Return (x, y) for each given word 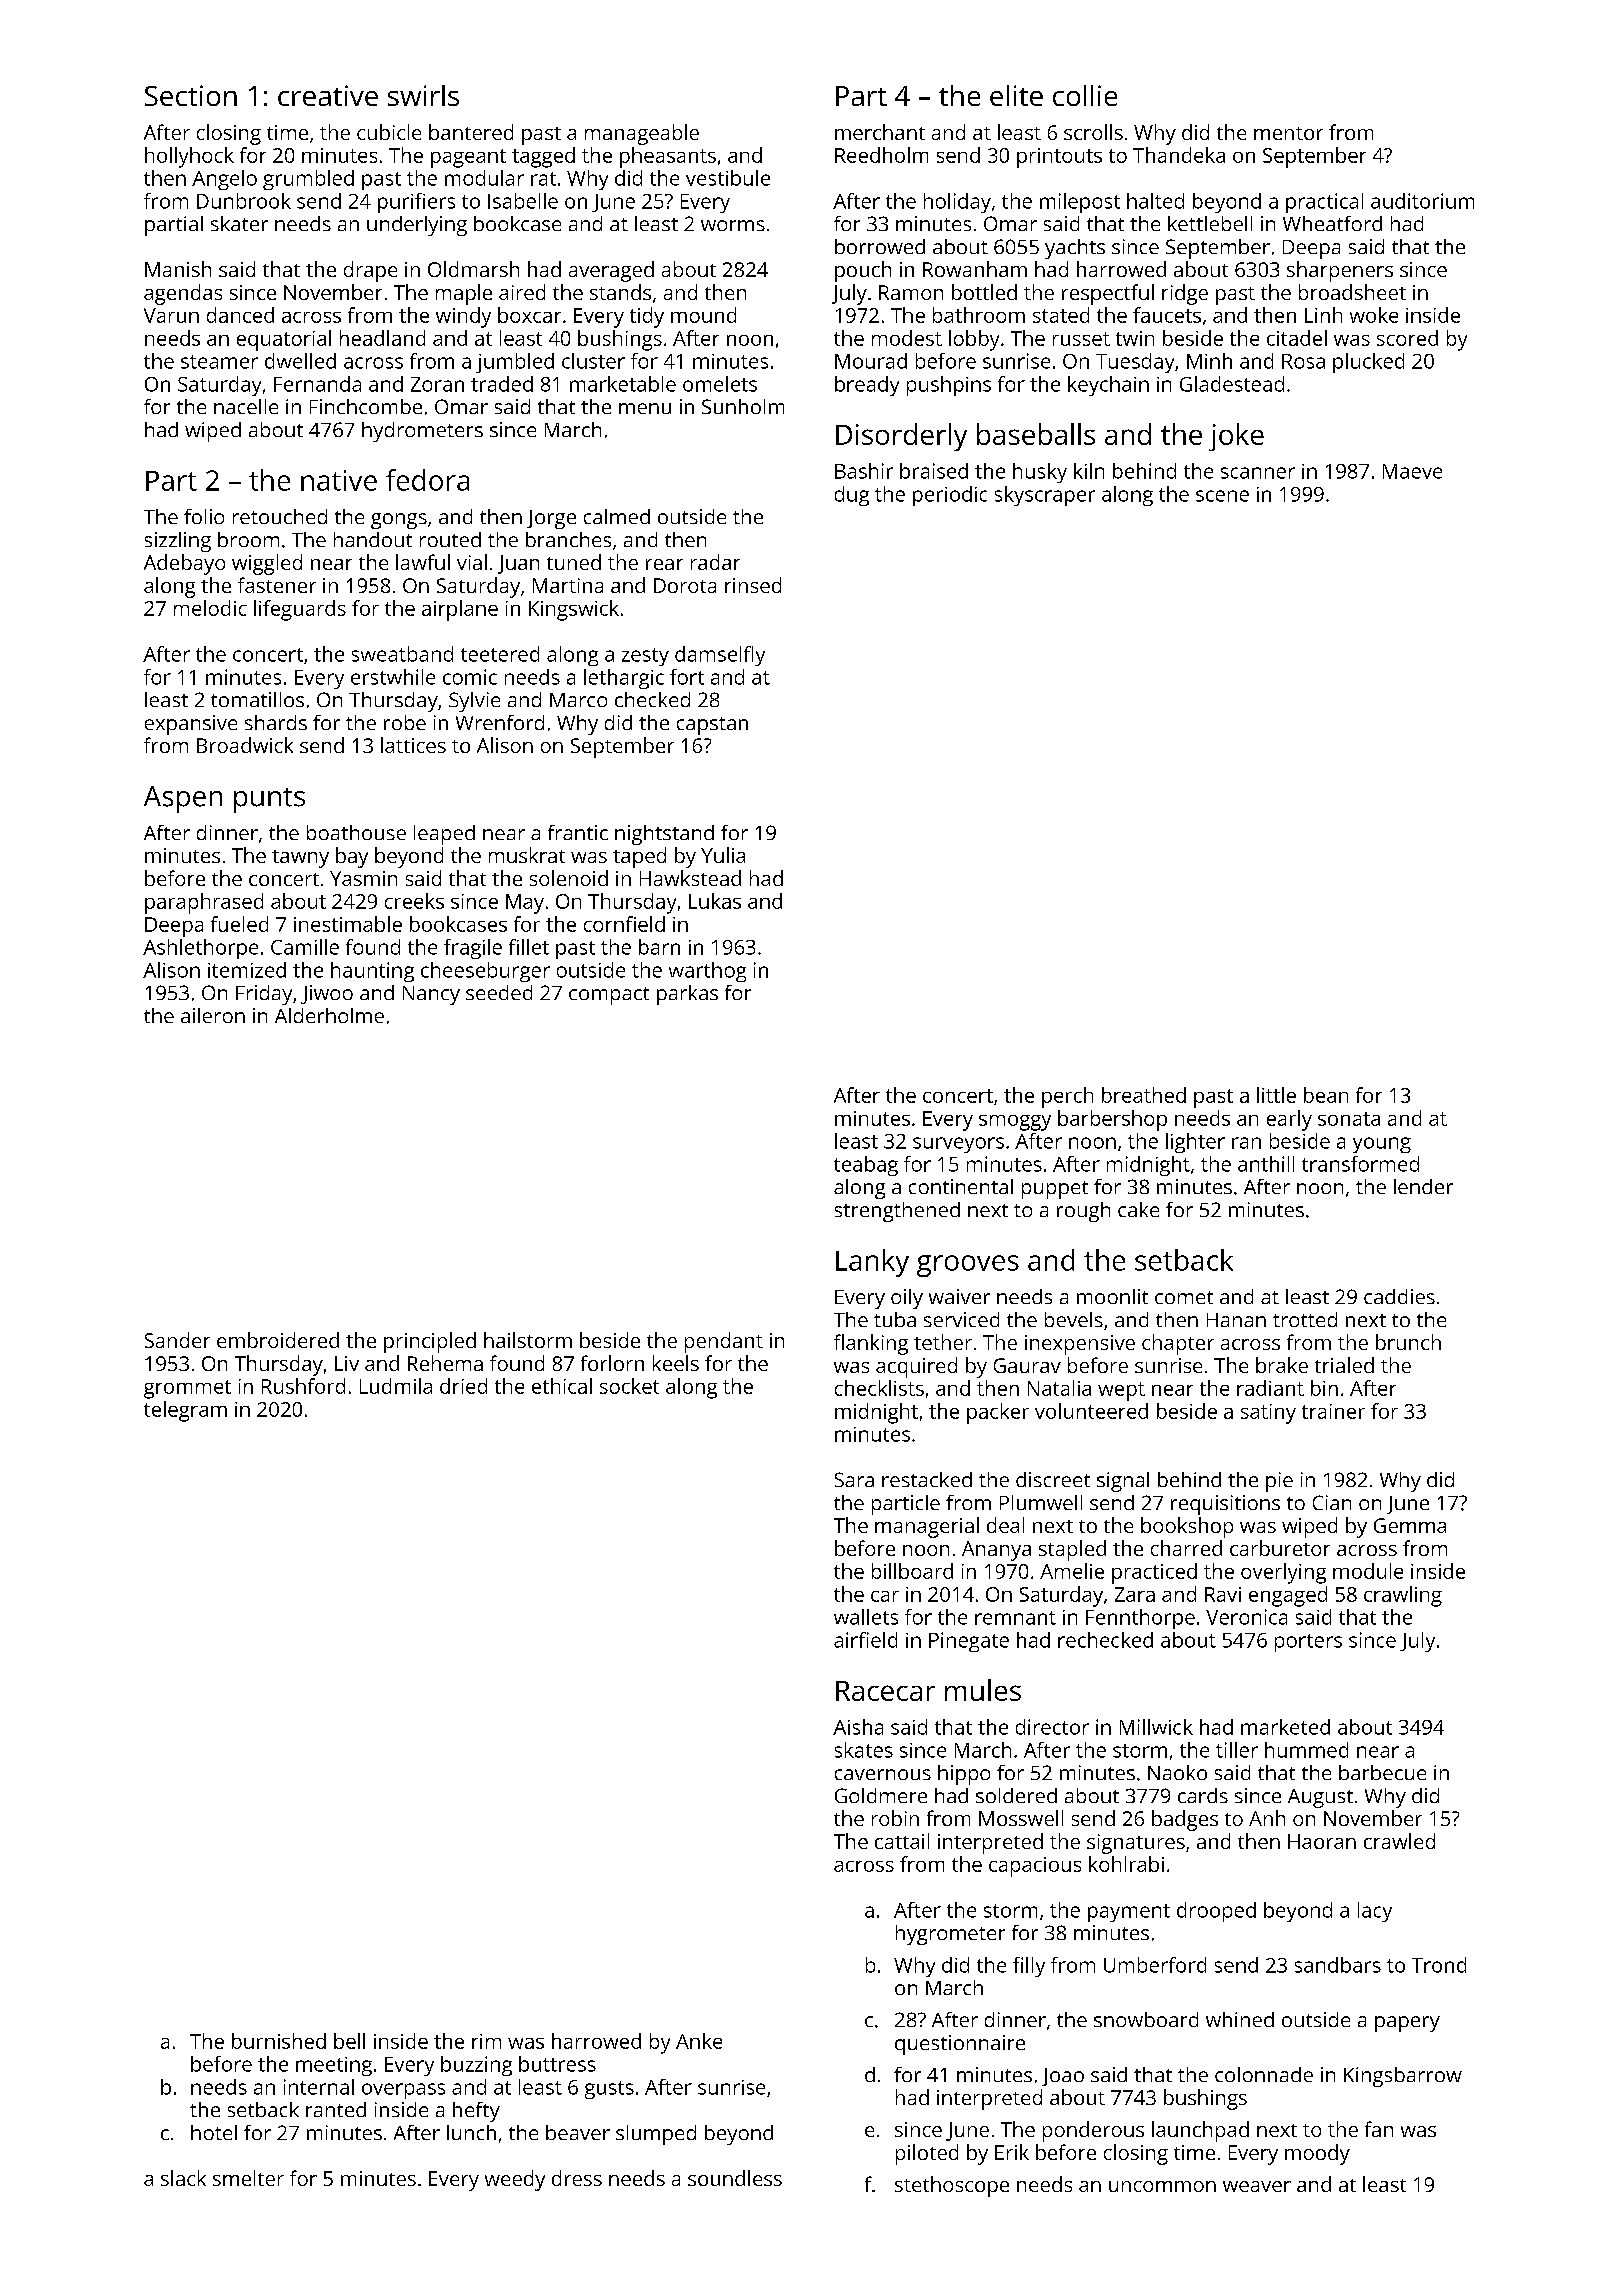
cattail (902, 1841)
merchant (880, 132)
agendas (183, 294)
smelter (248, 2178)
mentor (1288, 133)
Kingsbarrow (1403, 2077)
